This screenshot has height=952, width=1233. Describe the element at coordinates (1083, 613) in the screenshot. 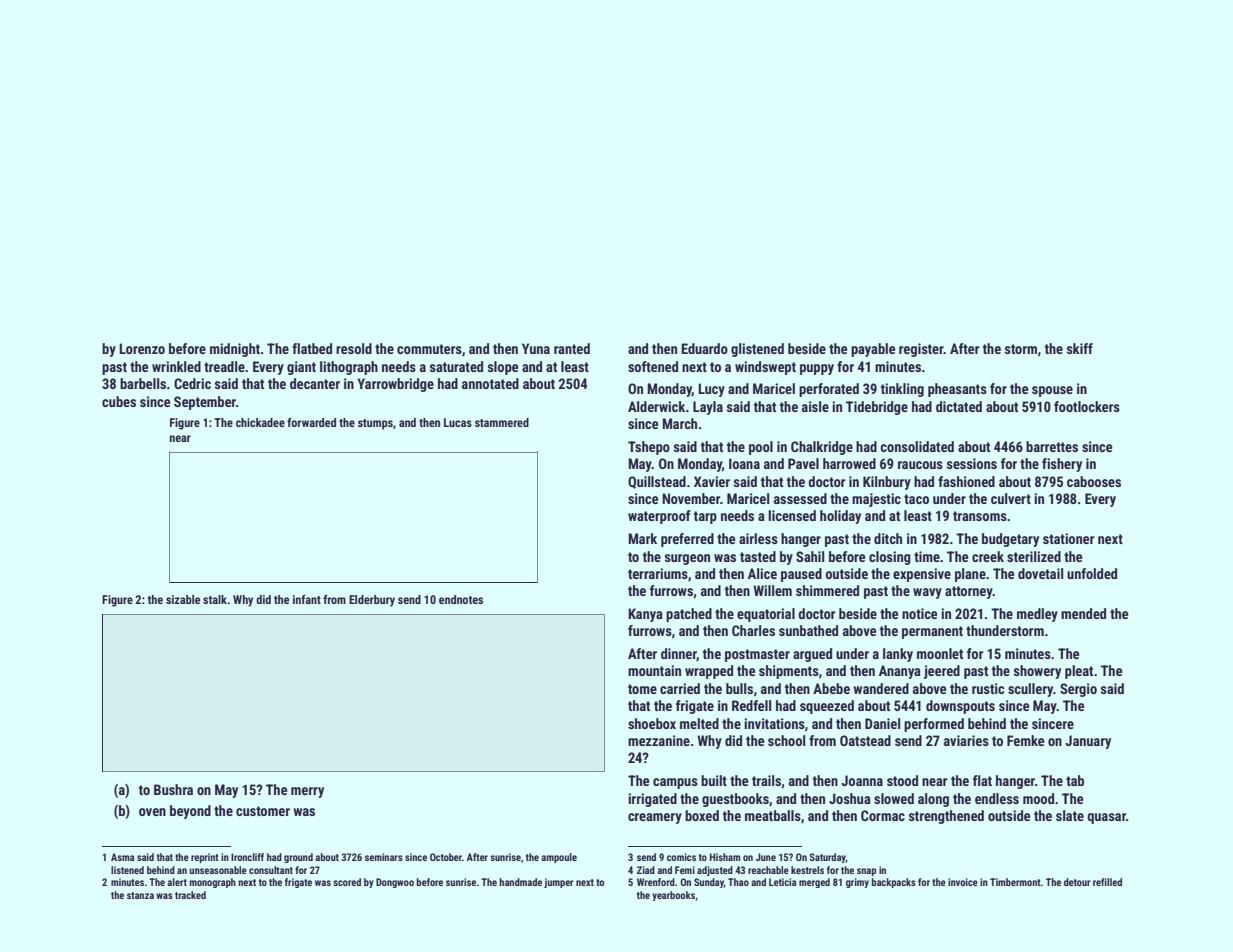

I see `mended` at that location.
